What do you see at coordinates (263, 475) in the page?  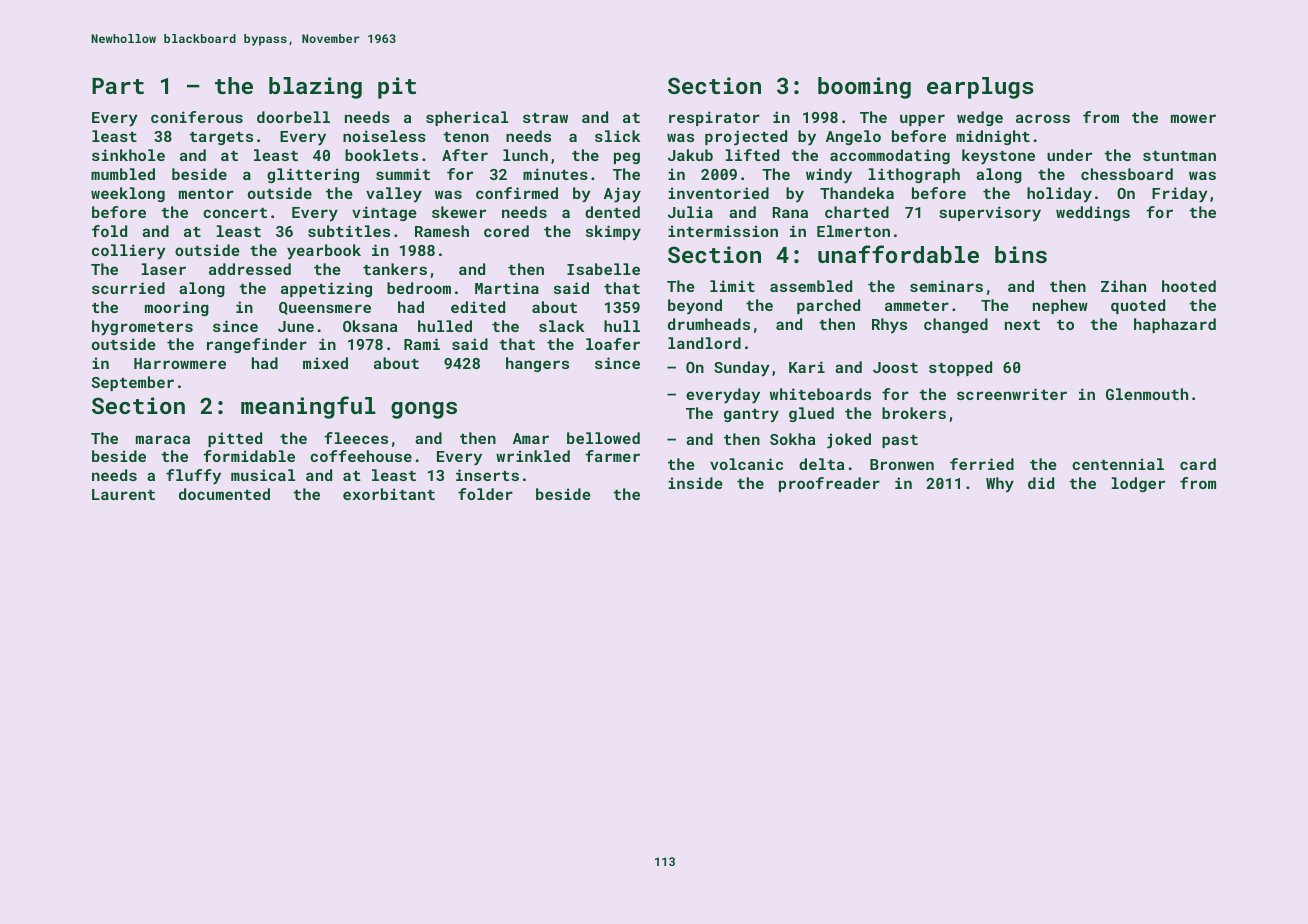 I see `musical` at bounding box center [263, 475].
